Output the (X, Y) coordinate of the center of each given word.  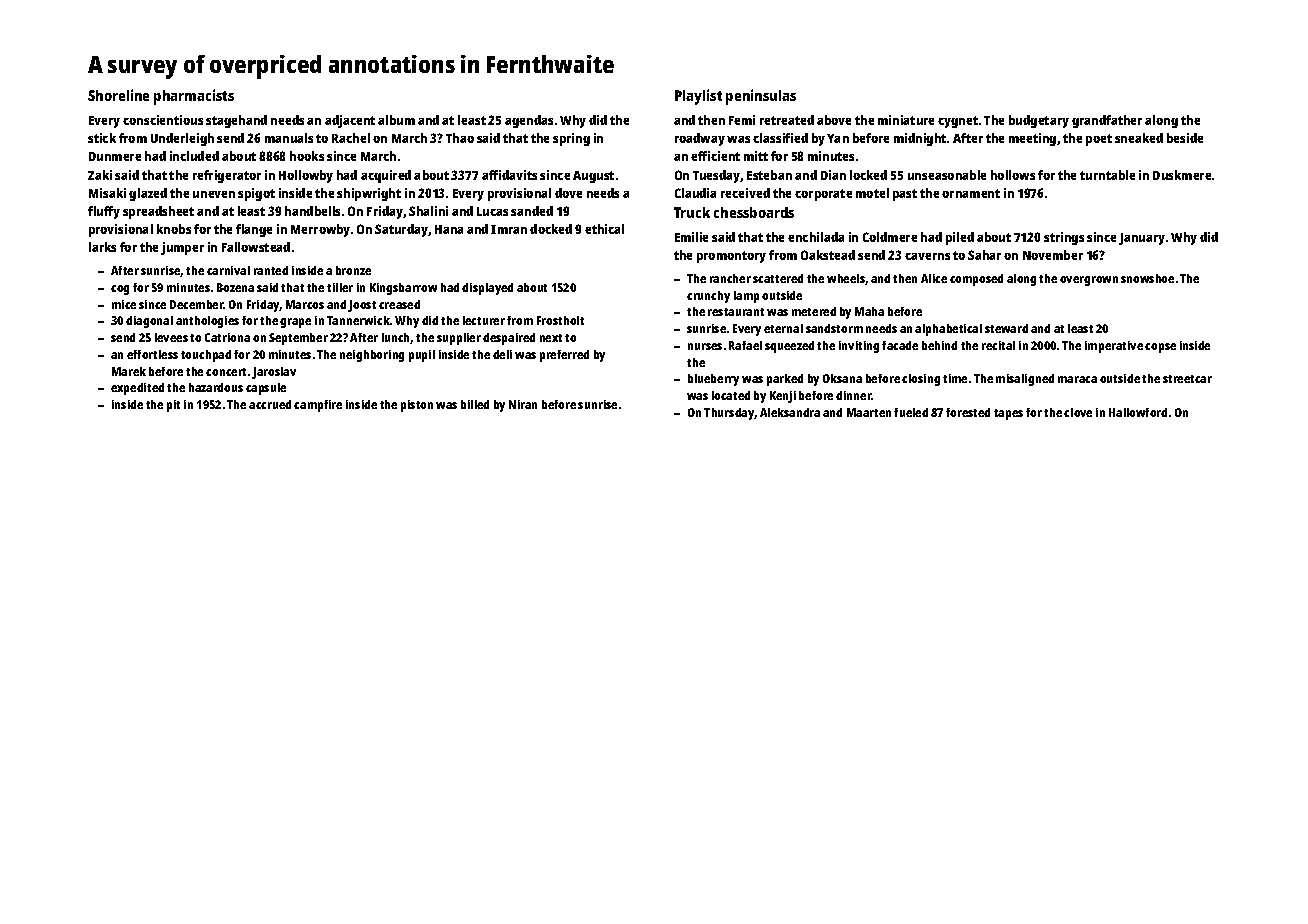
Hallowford (1138, 412)
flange (254, 230)
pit (173, 406)
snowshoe (1147, 278)
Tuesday (717, 176)
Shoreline (118, 95)
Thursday (729, 414)
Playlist (698, 97)
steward (1006, 328)
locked (868, 175)
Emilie (691, 237)
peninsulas (761, 97)
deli (502, 354)
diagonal (149, 322)
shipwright (369, 194)
